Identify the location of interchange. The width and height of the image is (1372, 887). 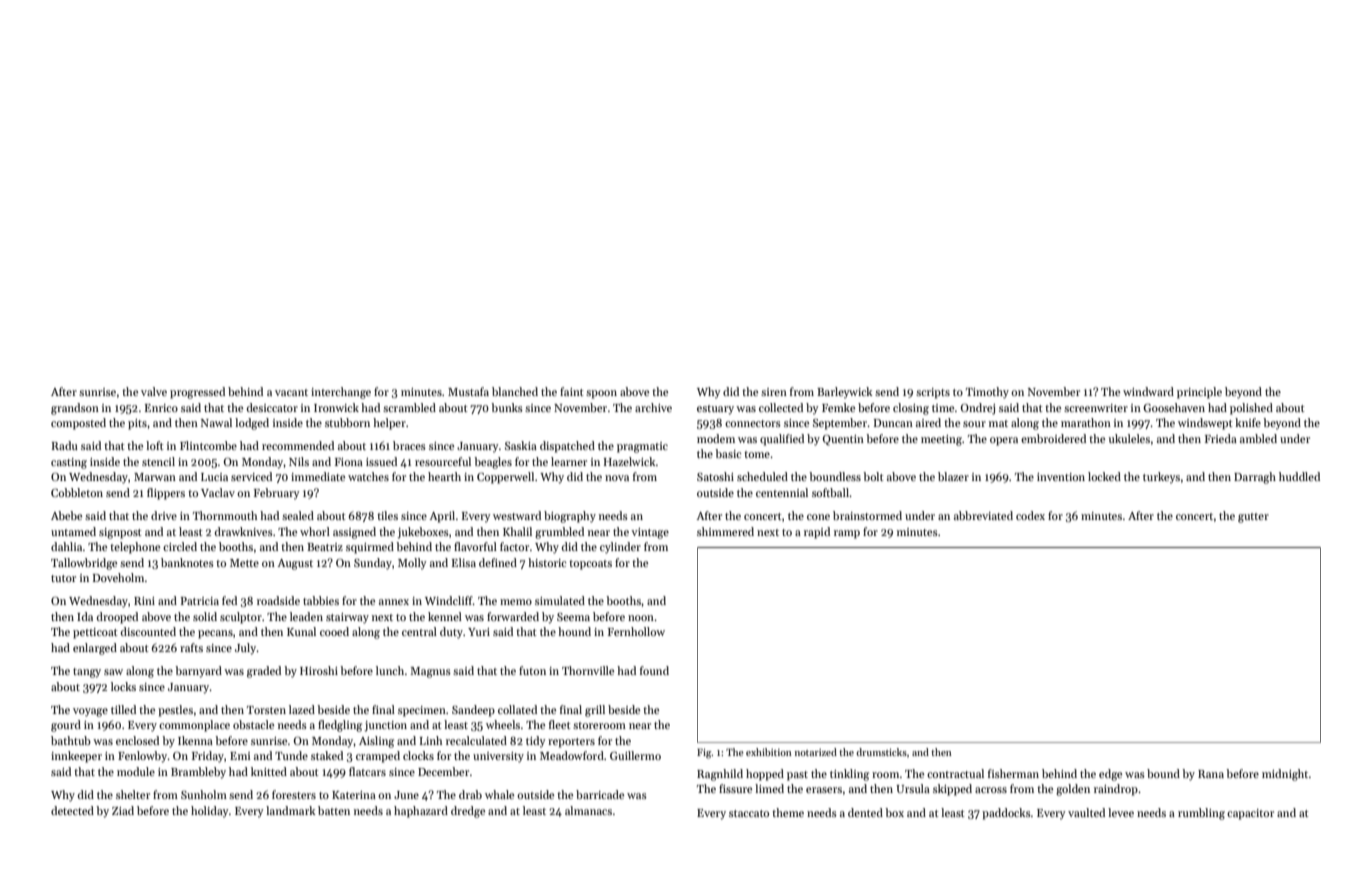
(341, 393).
